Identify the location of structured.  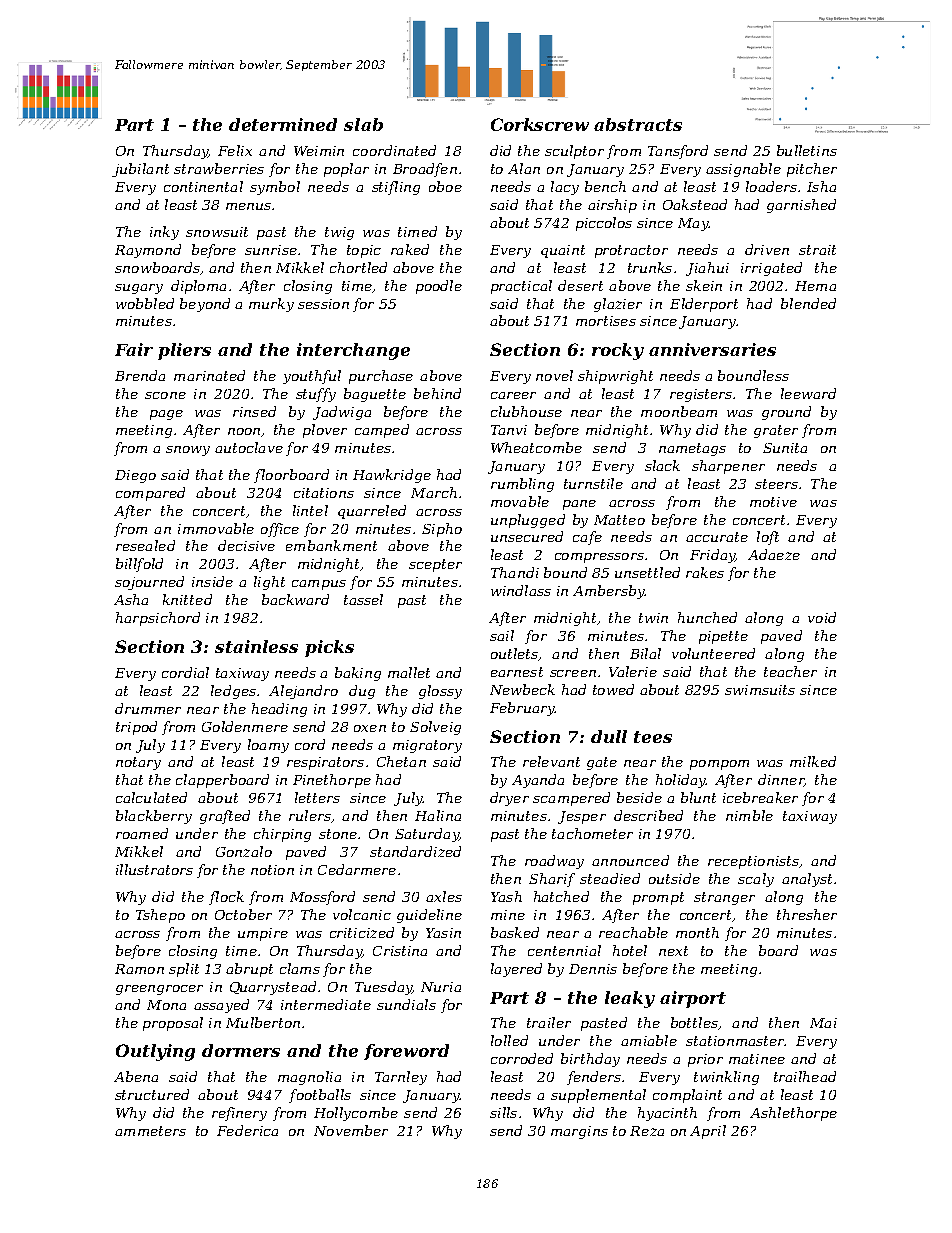
(152, 1094).
